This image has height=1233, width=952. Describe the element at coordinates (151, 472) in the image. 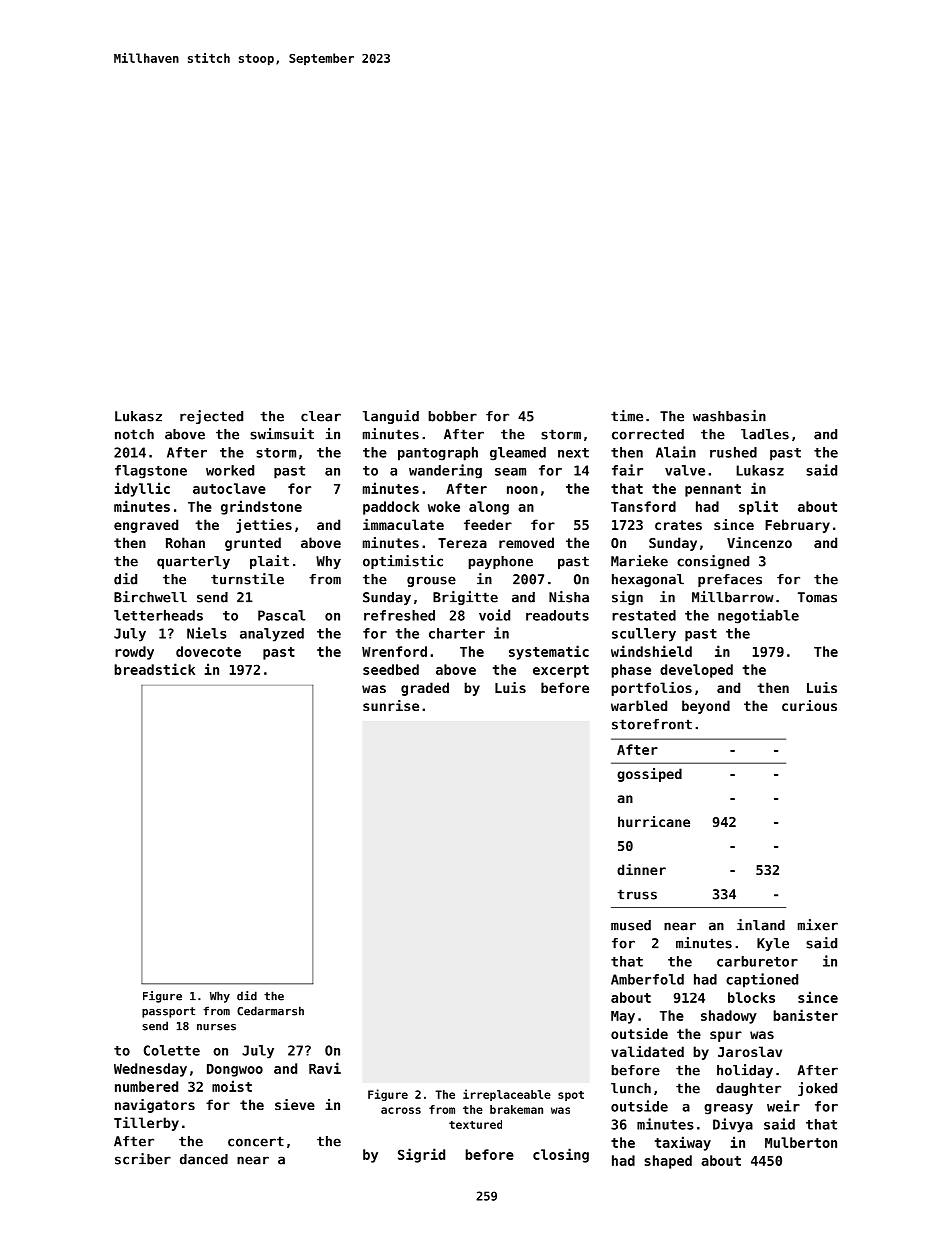

I see `flagstone` at that location.
